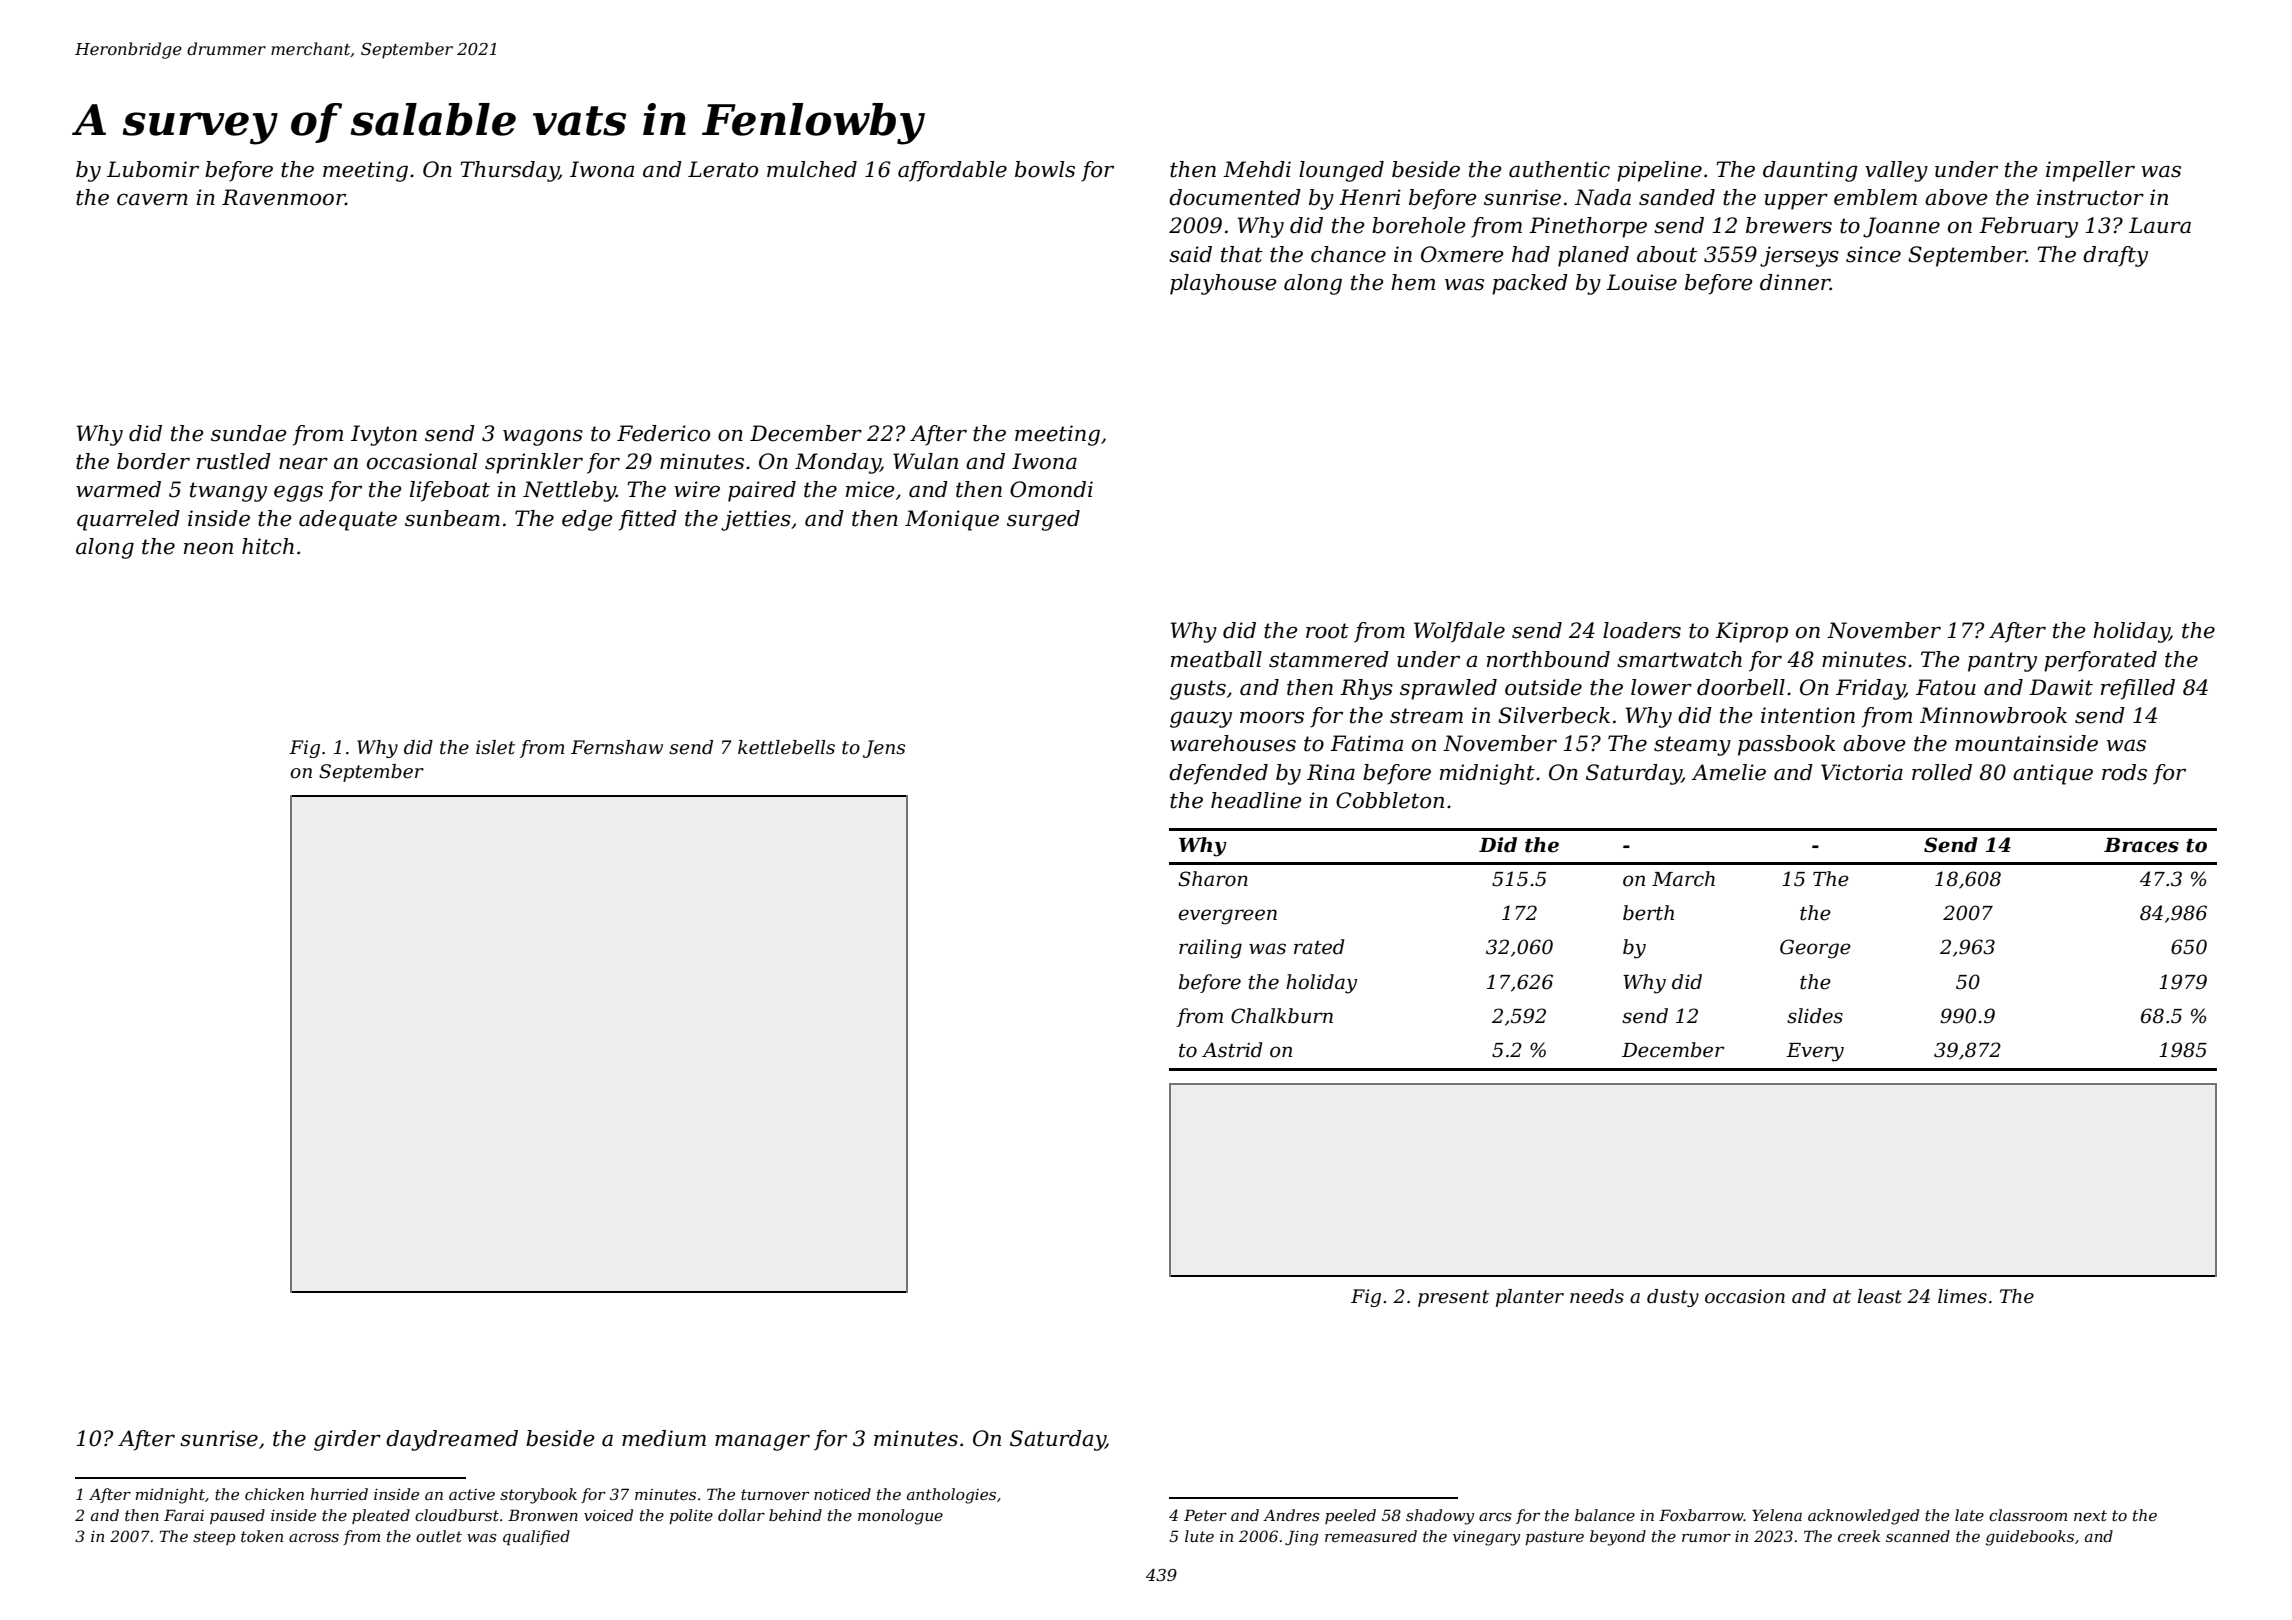 The width and height of the screenshot is (2292, 1620). I want to click on drafty, so click(2115, 256).
